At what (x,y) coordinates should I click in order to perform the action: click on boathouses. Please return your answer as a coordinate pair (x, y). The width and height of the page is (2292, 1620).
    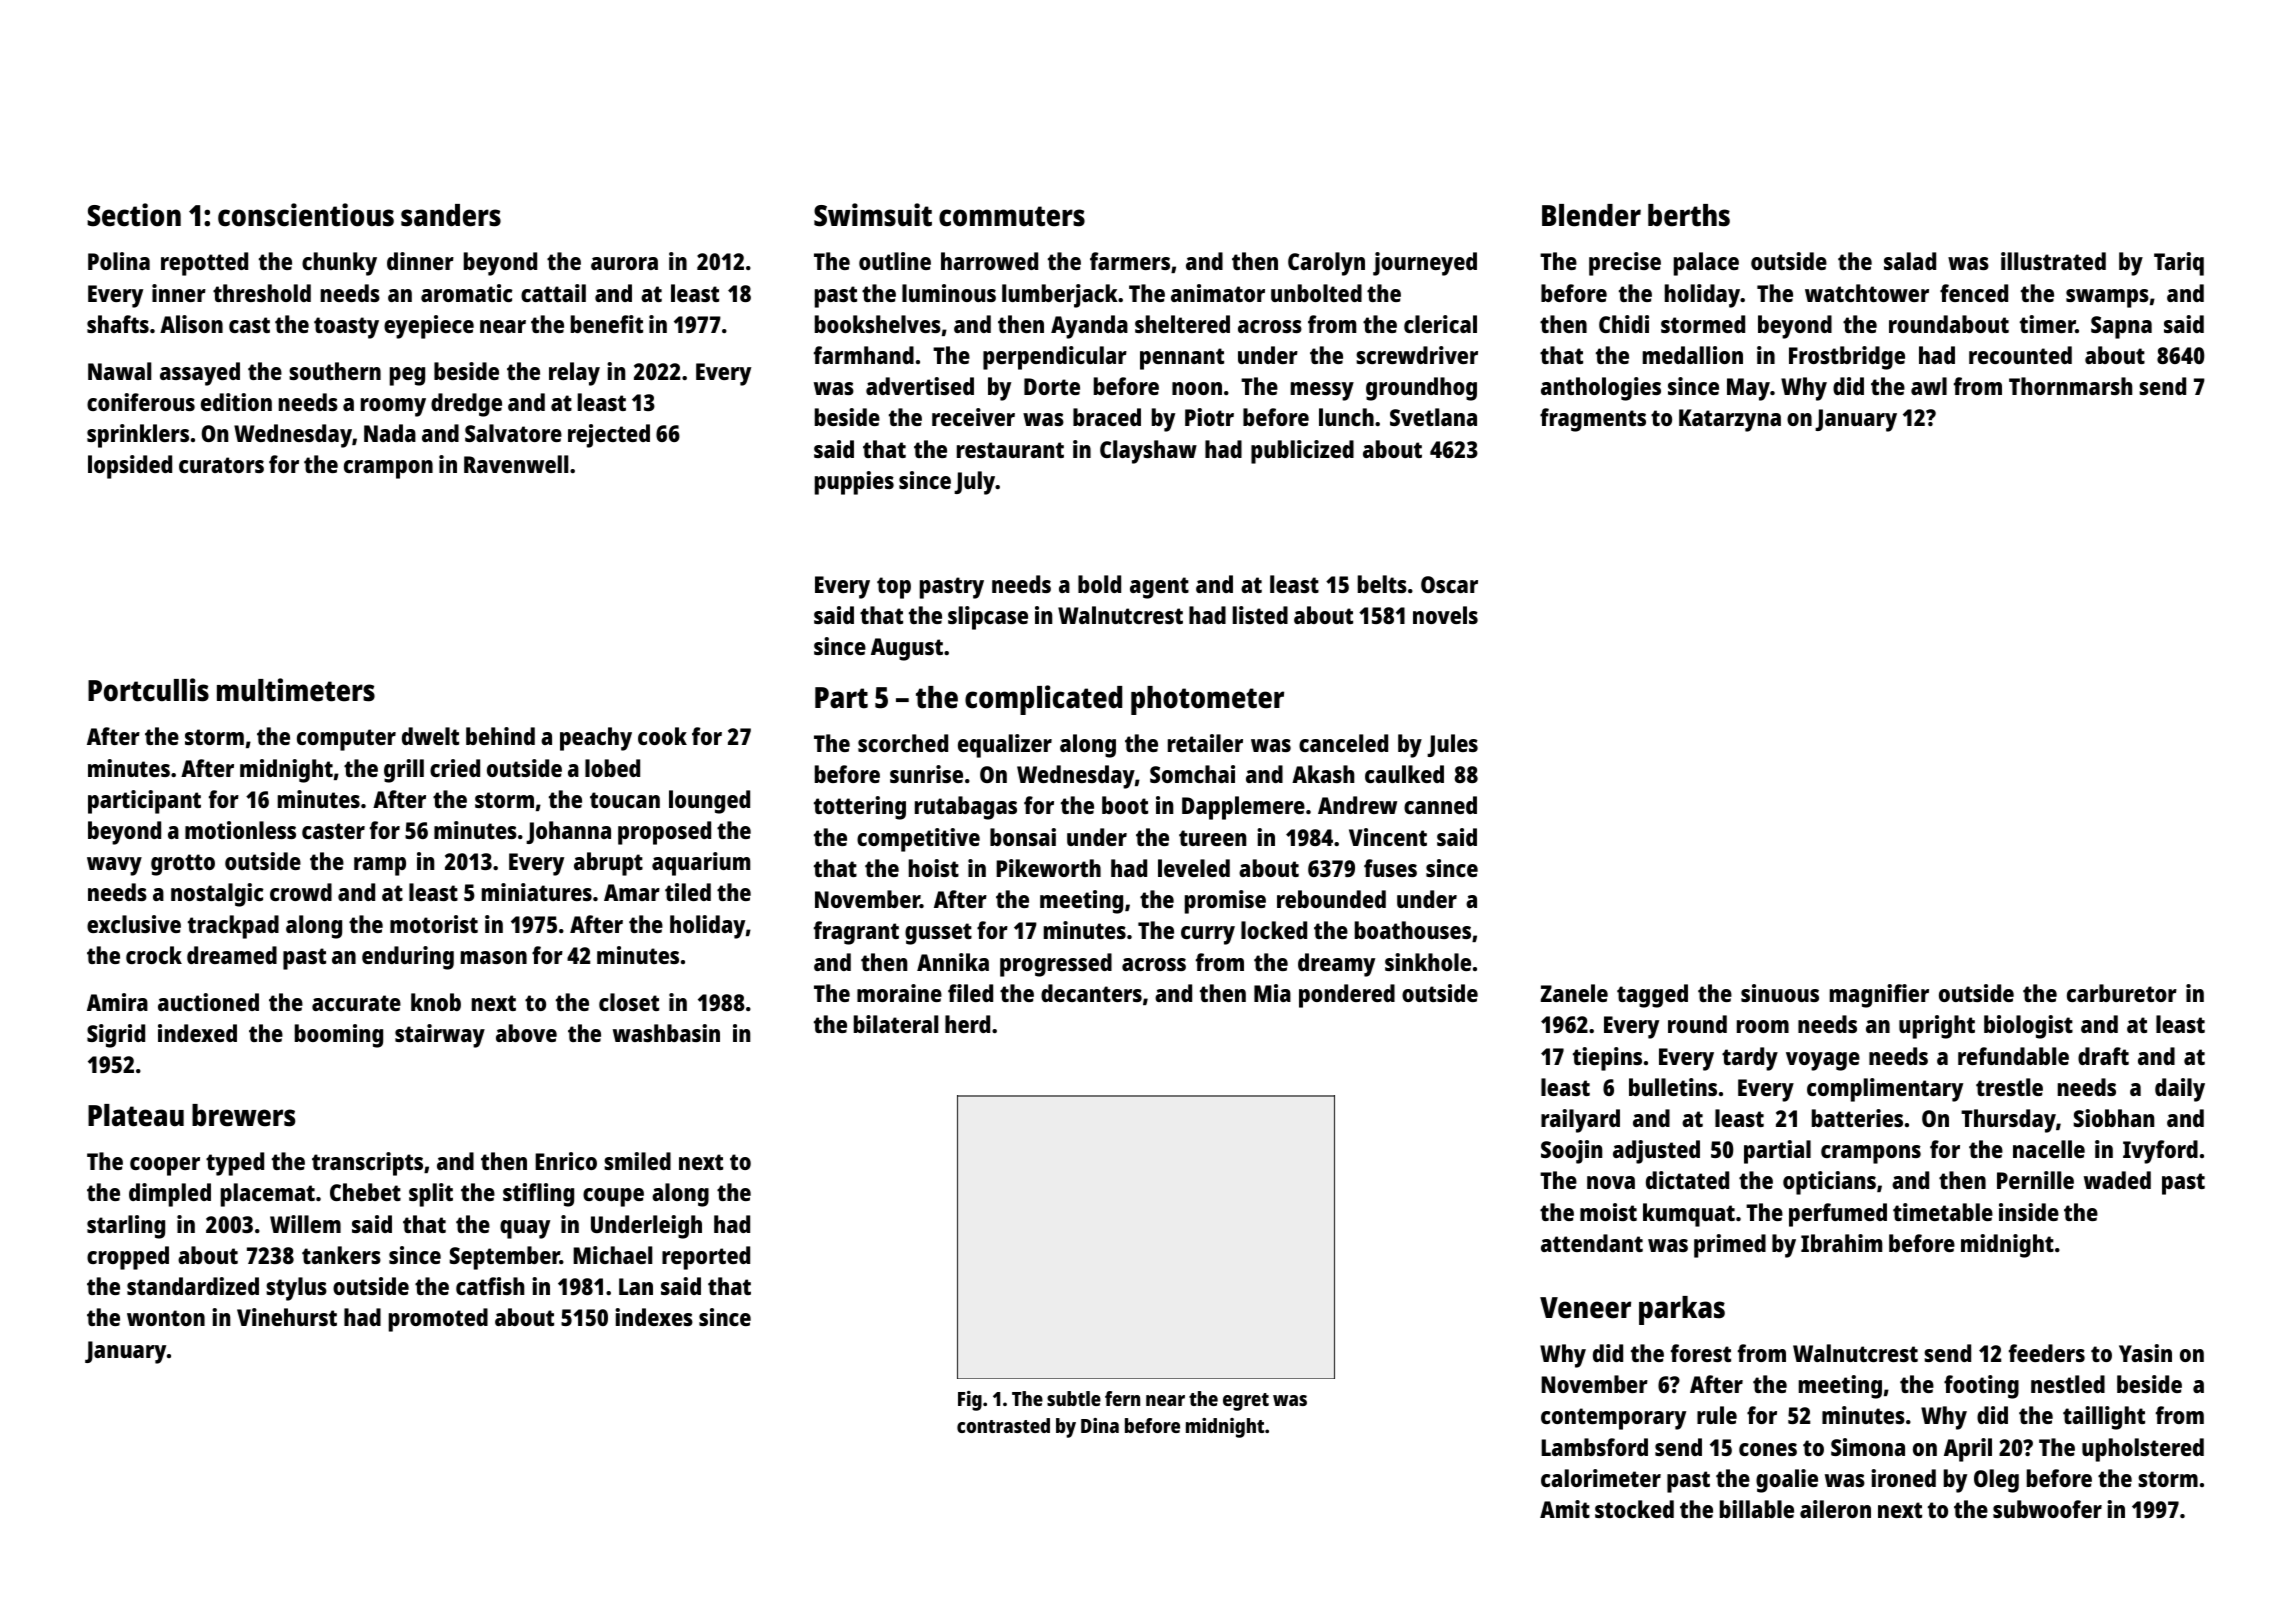
    Looking at the image, I should click on (1413, 930).
